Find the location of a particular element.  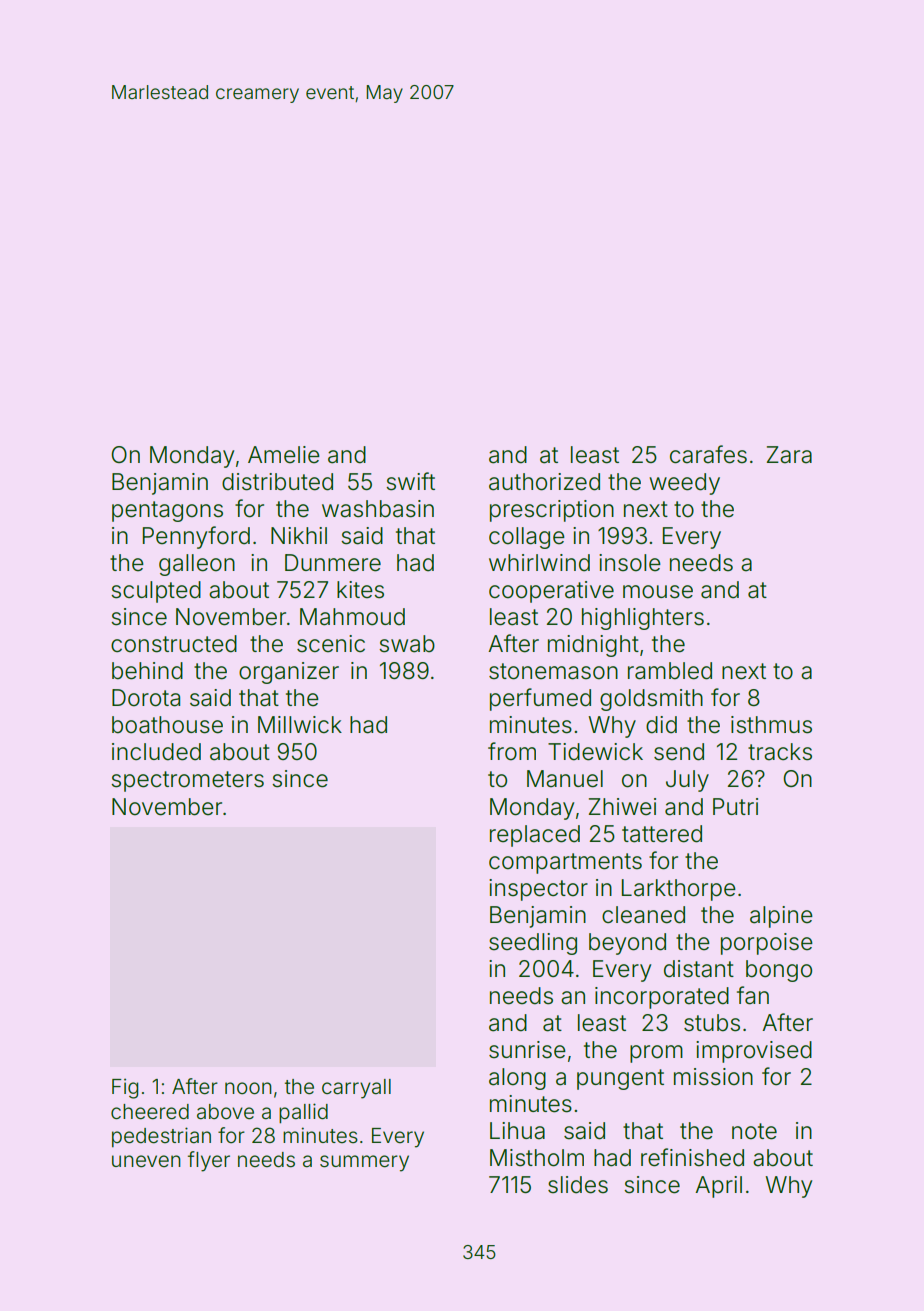

from is located at coordinates (512, 751).
